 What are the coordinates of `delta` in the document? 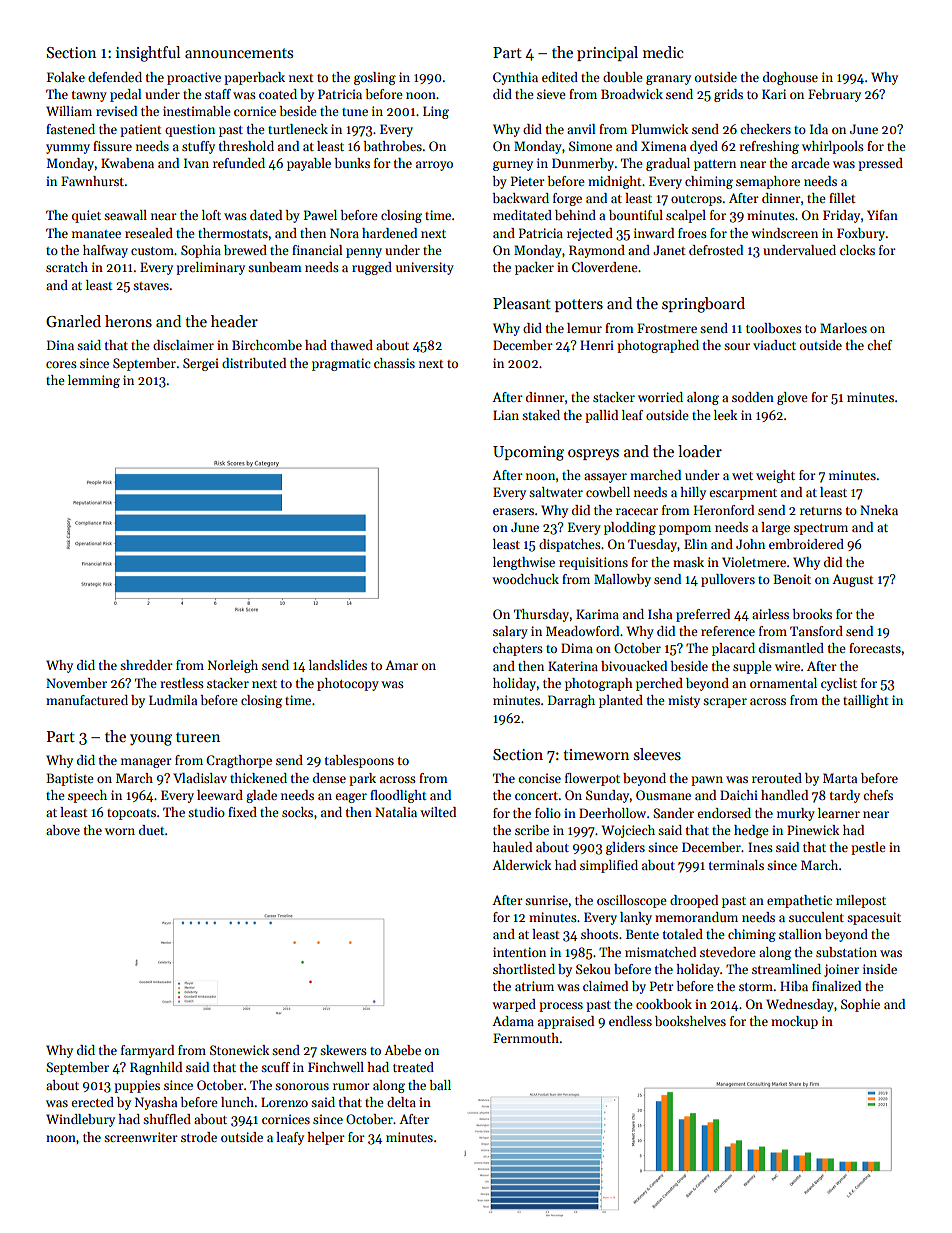 It's located at (401, 1102).
